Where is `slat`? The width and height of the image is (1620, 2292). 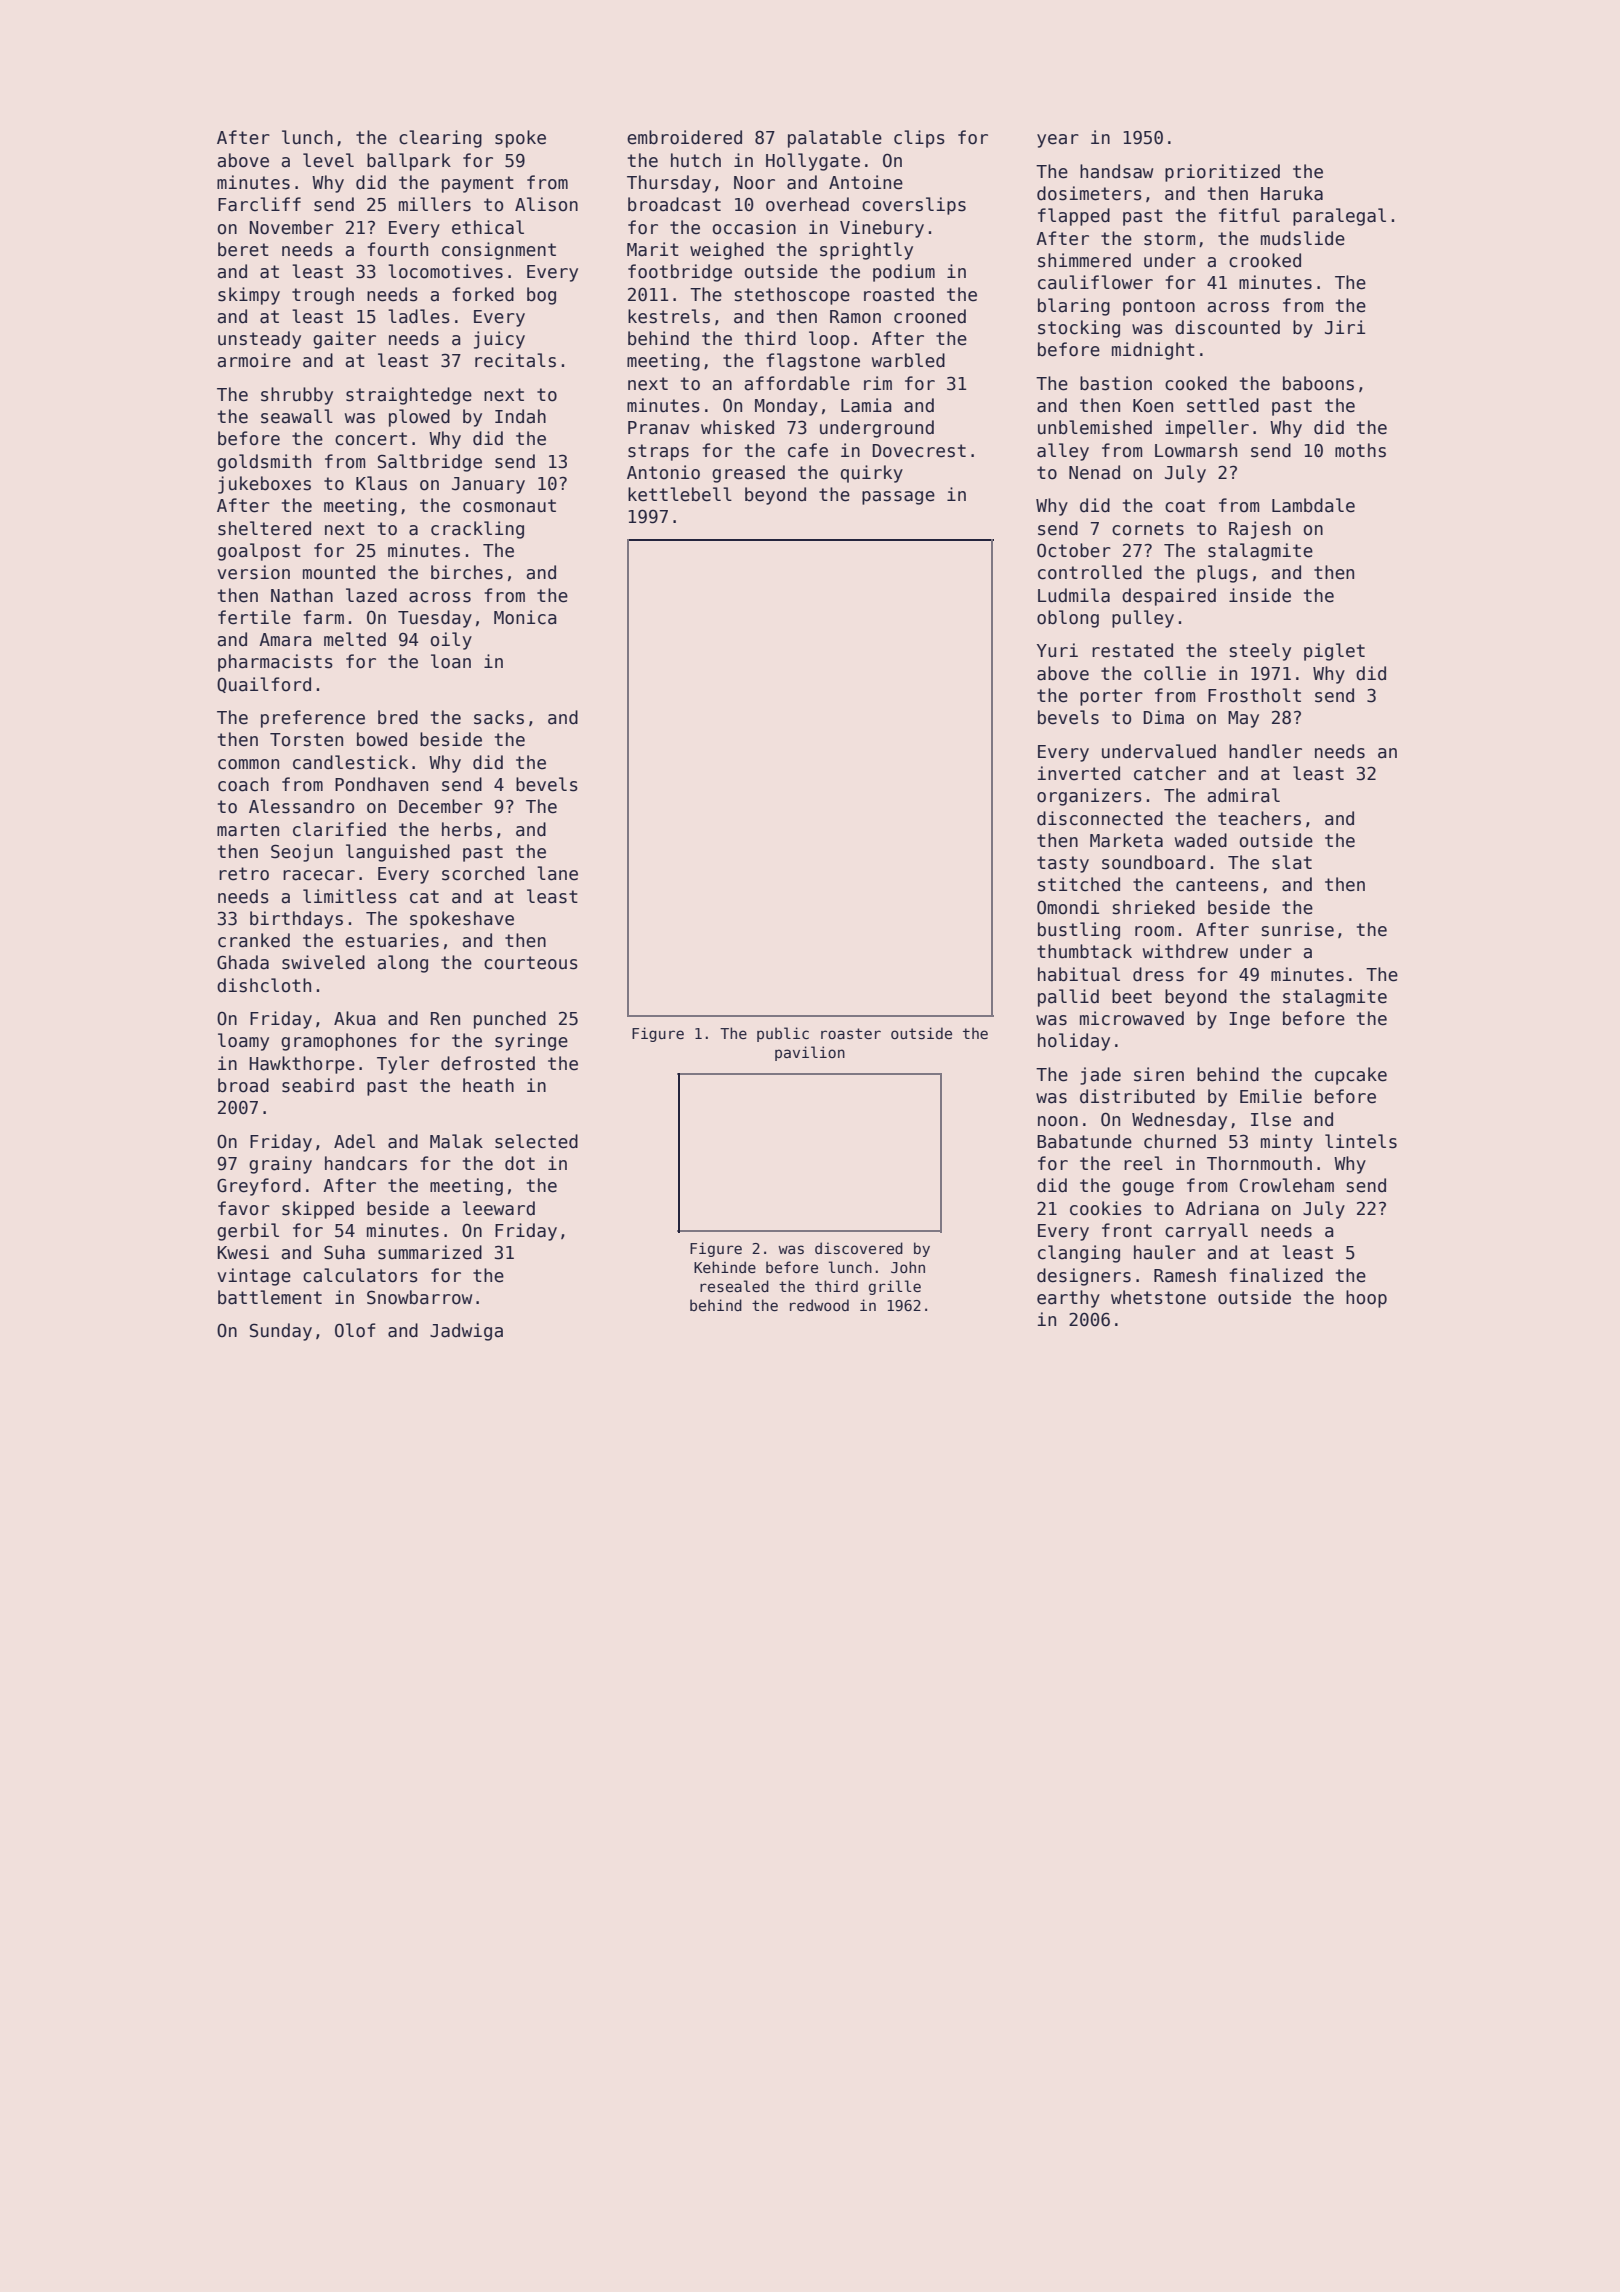 slat is located at coordinates (1292, 862).
